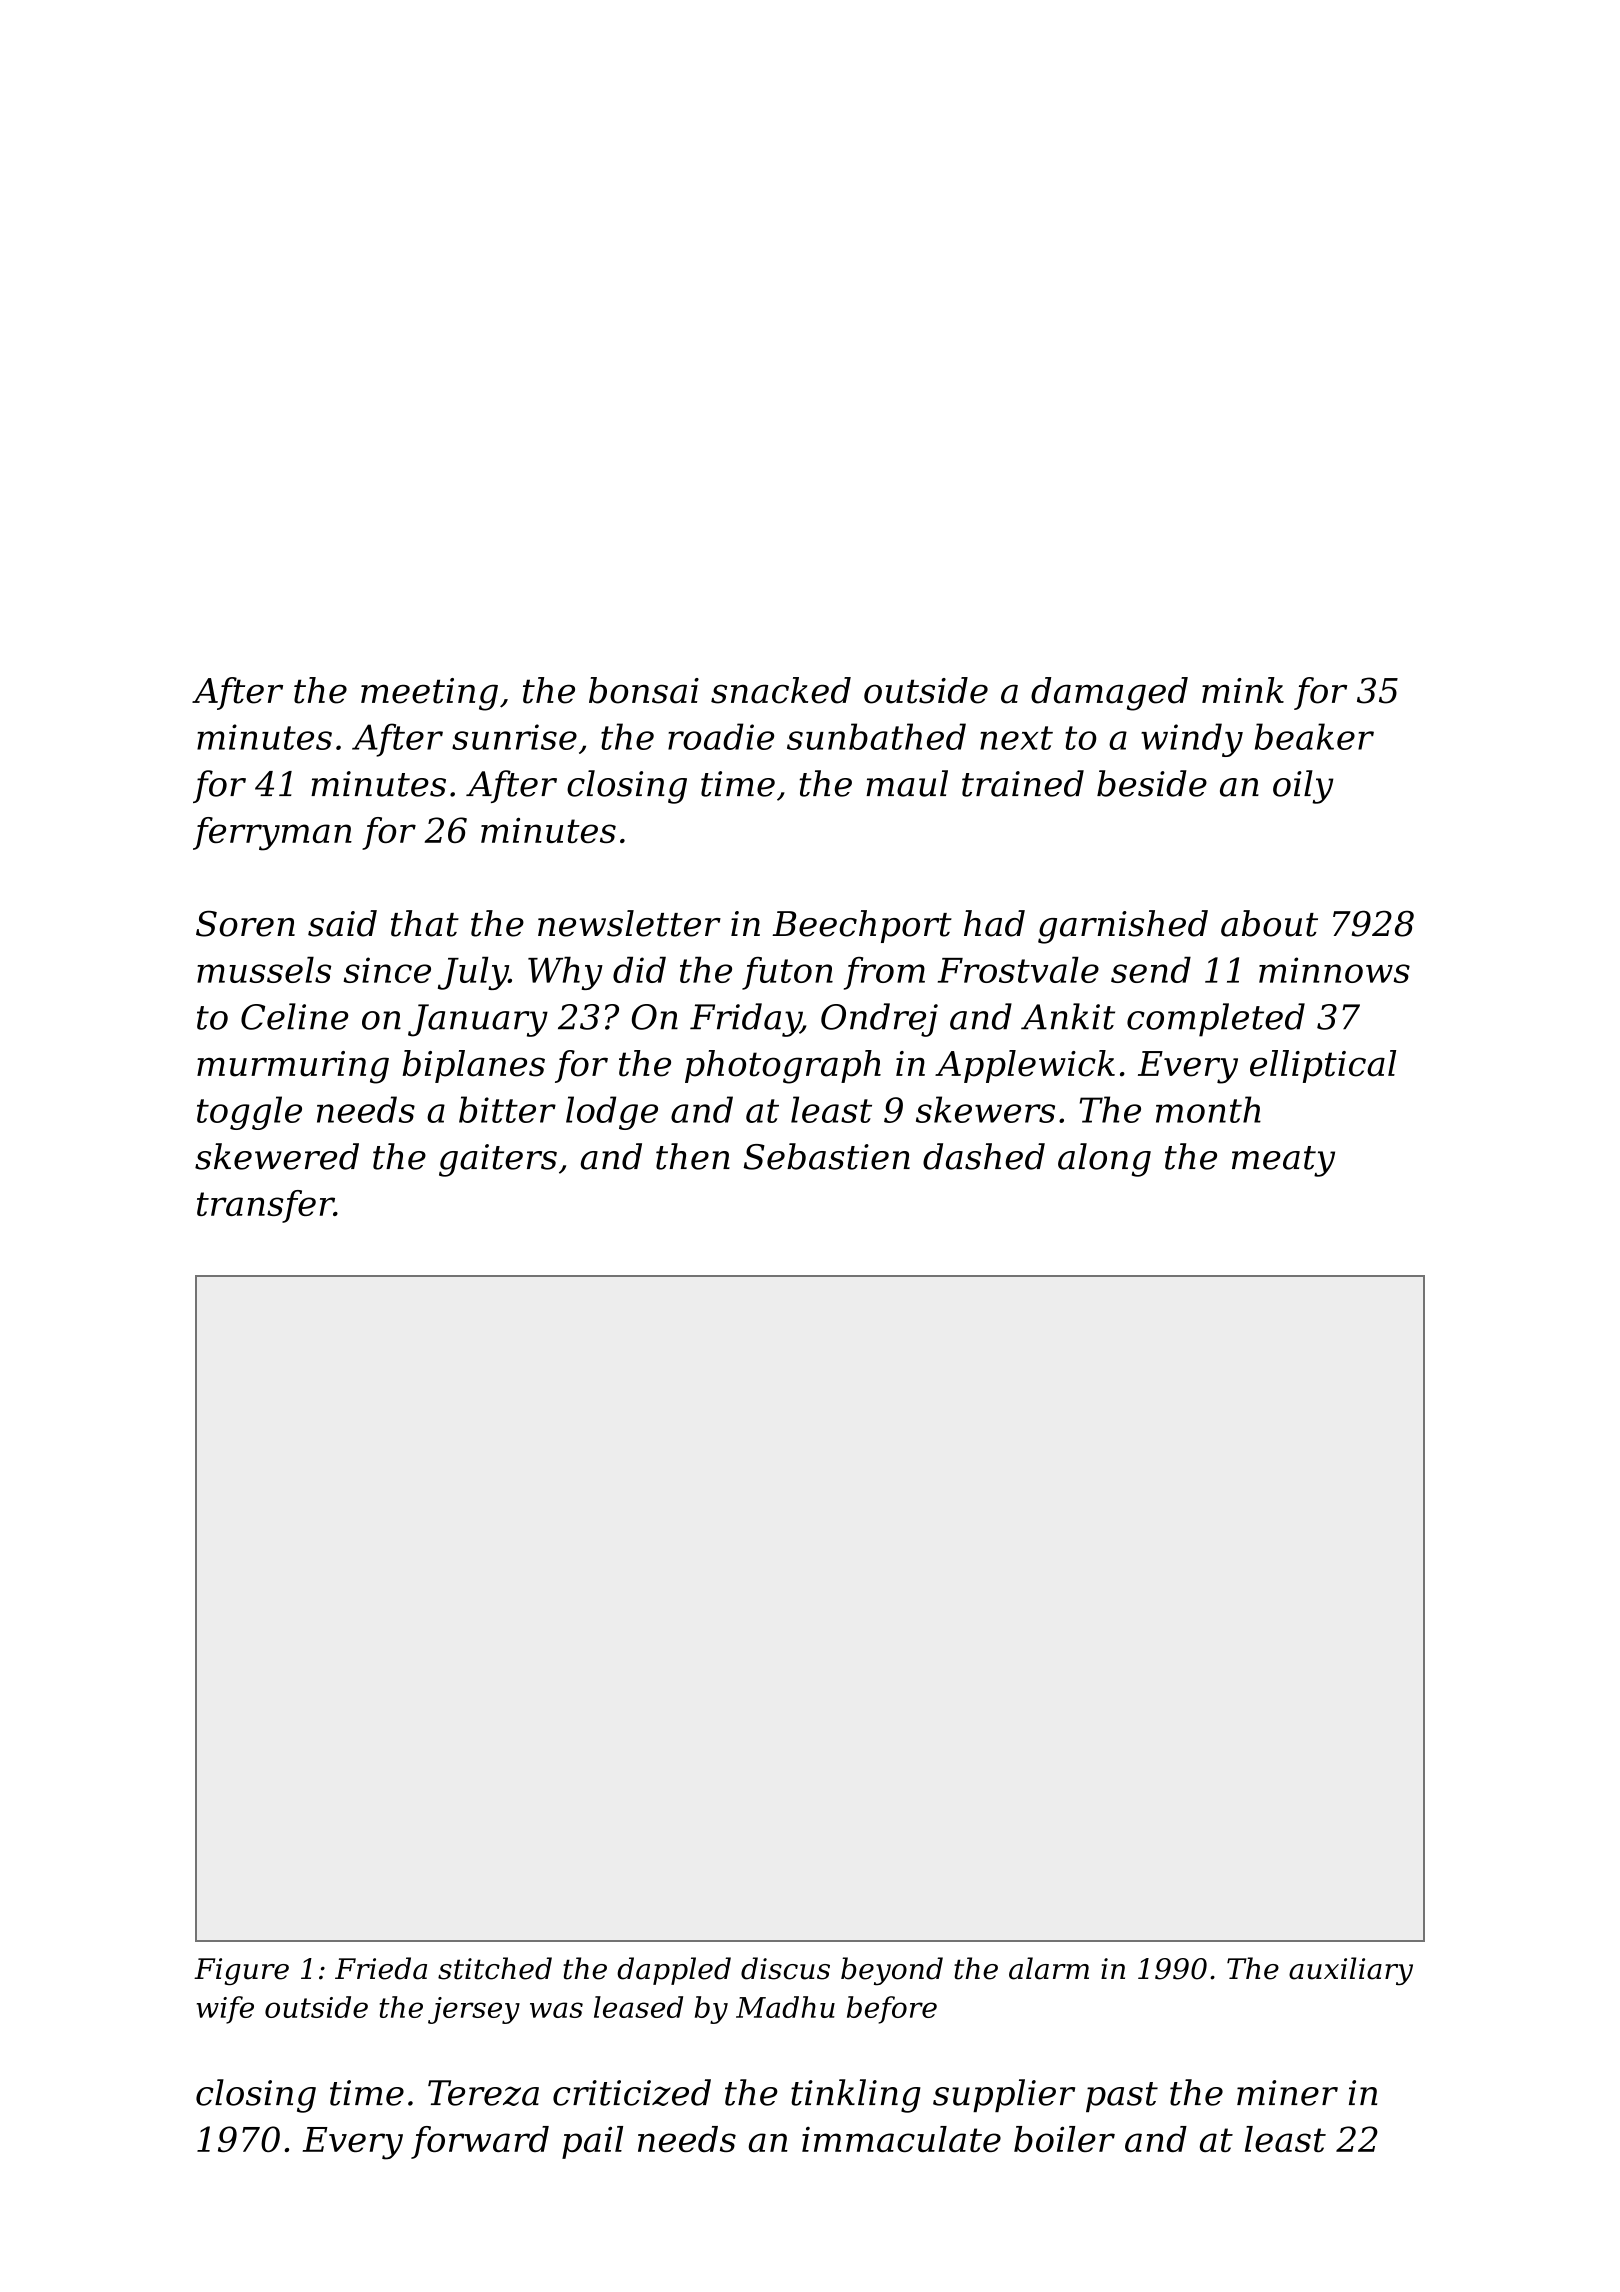  What do you see at coordinates (498, 1160) in the screenshot?
I see `gaiters` at bounding box center [498, 1160].
